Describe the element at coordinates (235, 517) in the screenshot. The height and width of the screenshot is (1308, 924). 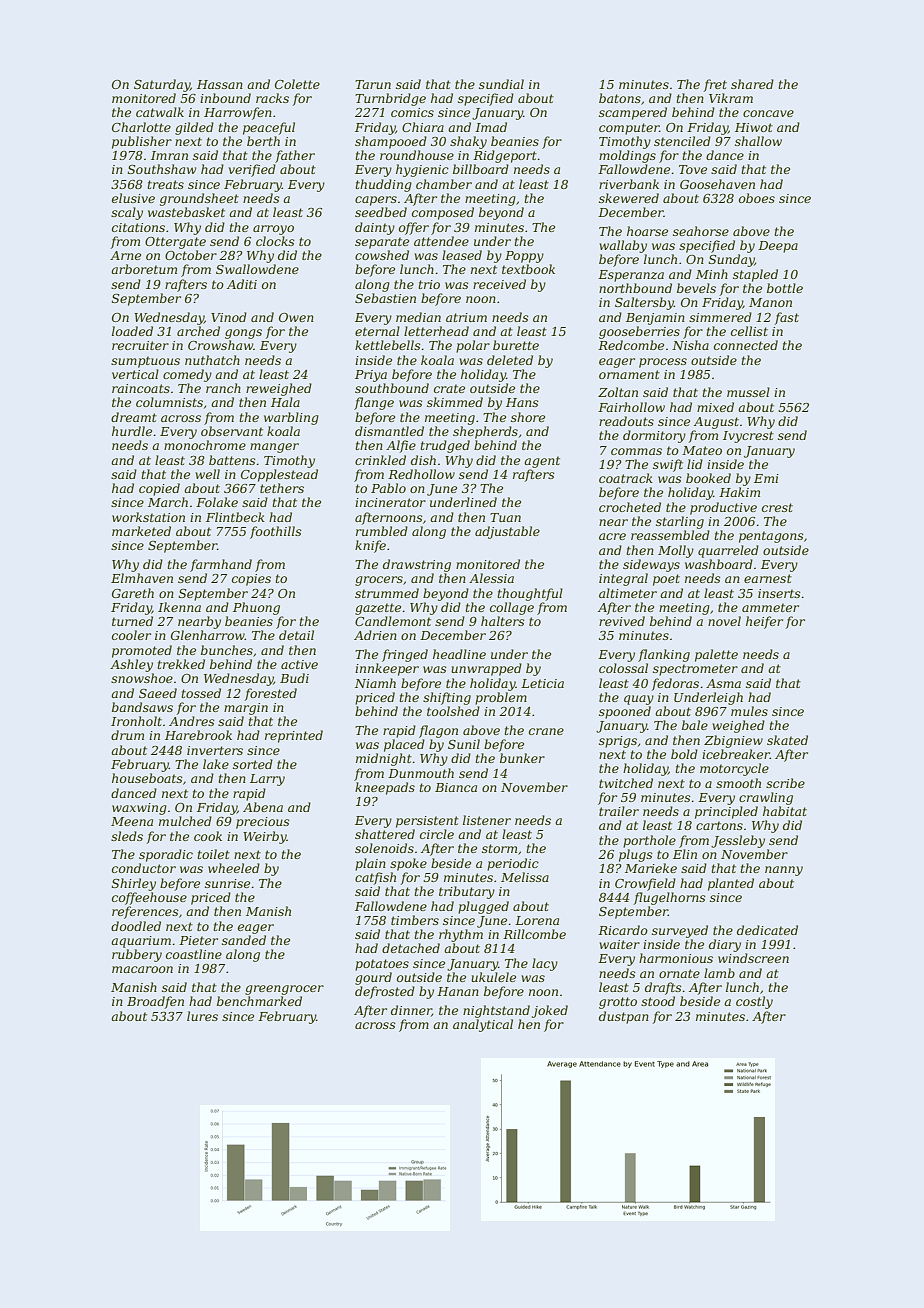
I see `Flintbeck` at that location.
